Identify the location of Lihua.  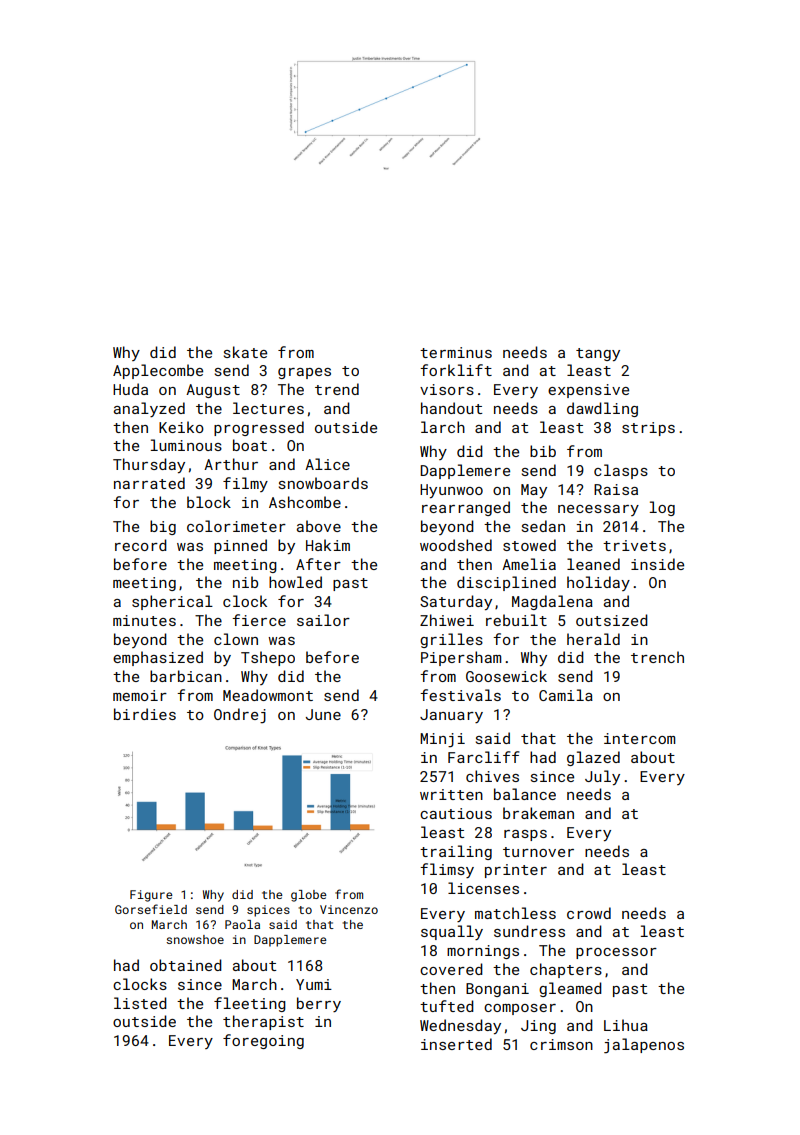
(626, 1025).
